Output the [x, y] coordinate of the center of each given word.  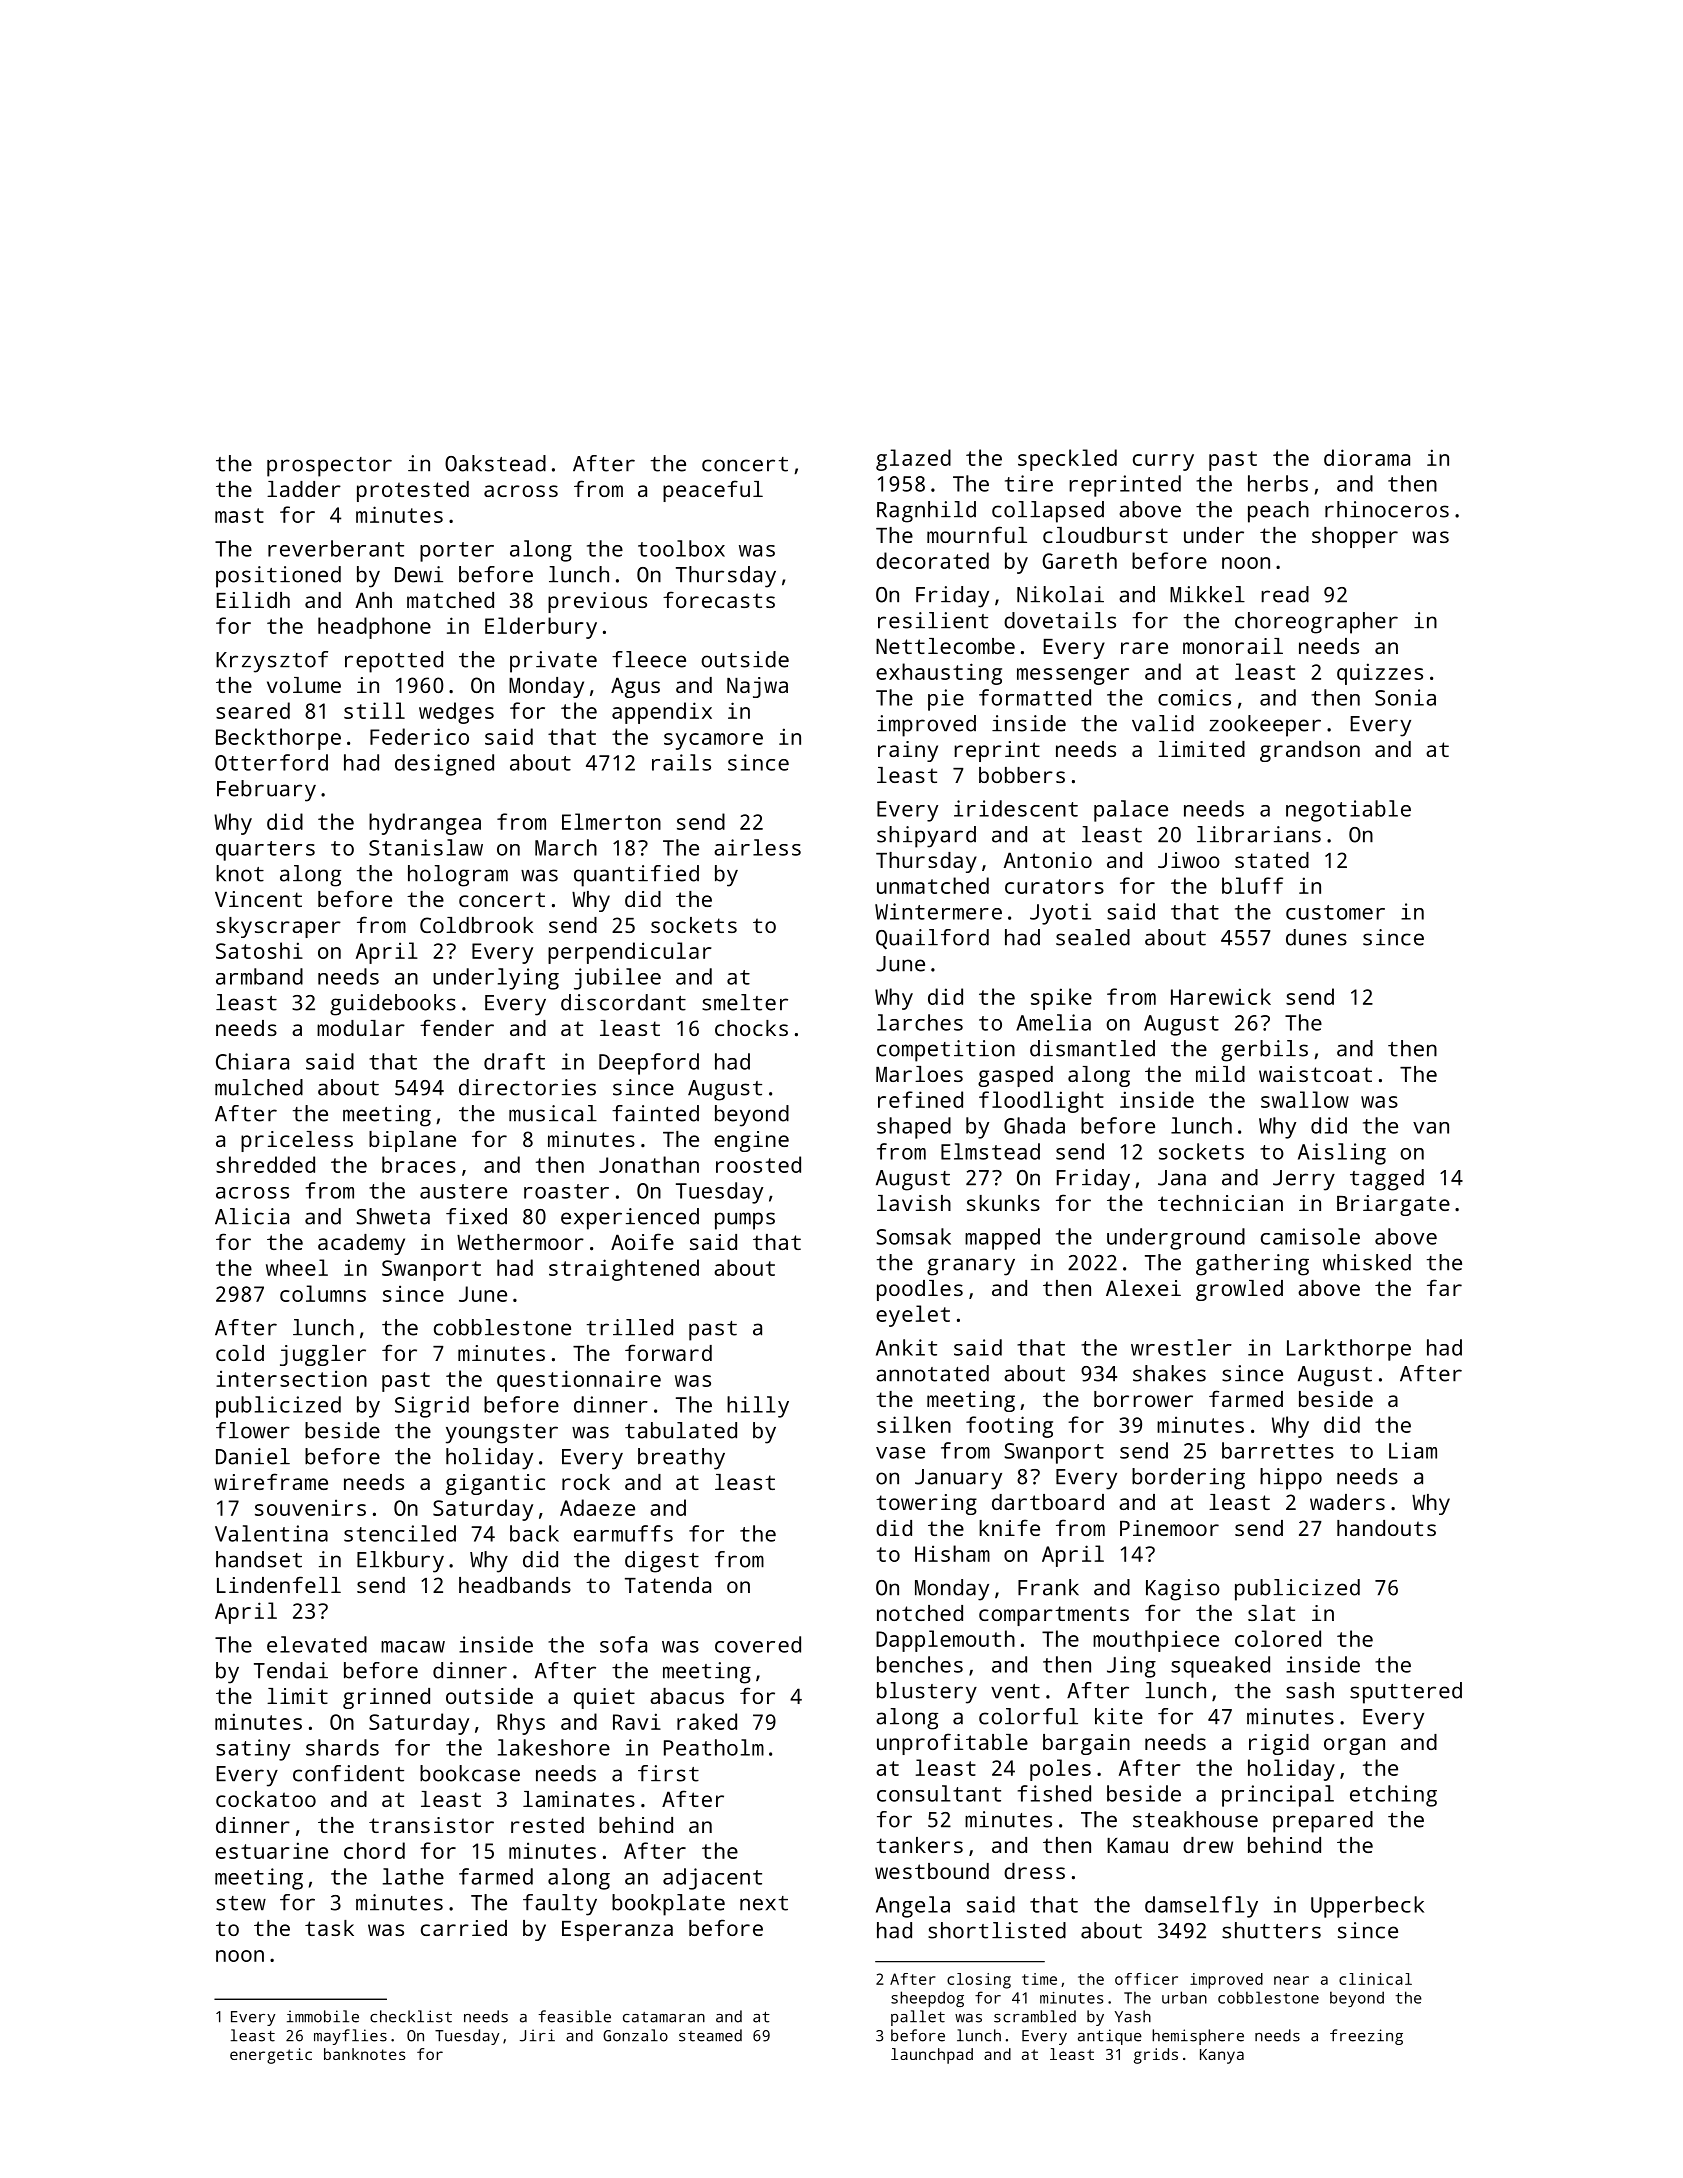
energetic [271, 2056]
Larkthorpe [1349, 1350]
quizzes [1380, 674]
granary [971, 1267]
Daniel [253, 1456]
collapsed [1048, 512]
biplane [412, 1141]
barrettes [1278, 1450]
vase [900, 1453]
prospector [329, 467]
